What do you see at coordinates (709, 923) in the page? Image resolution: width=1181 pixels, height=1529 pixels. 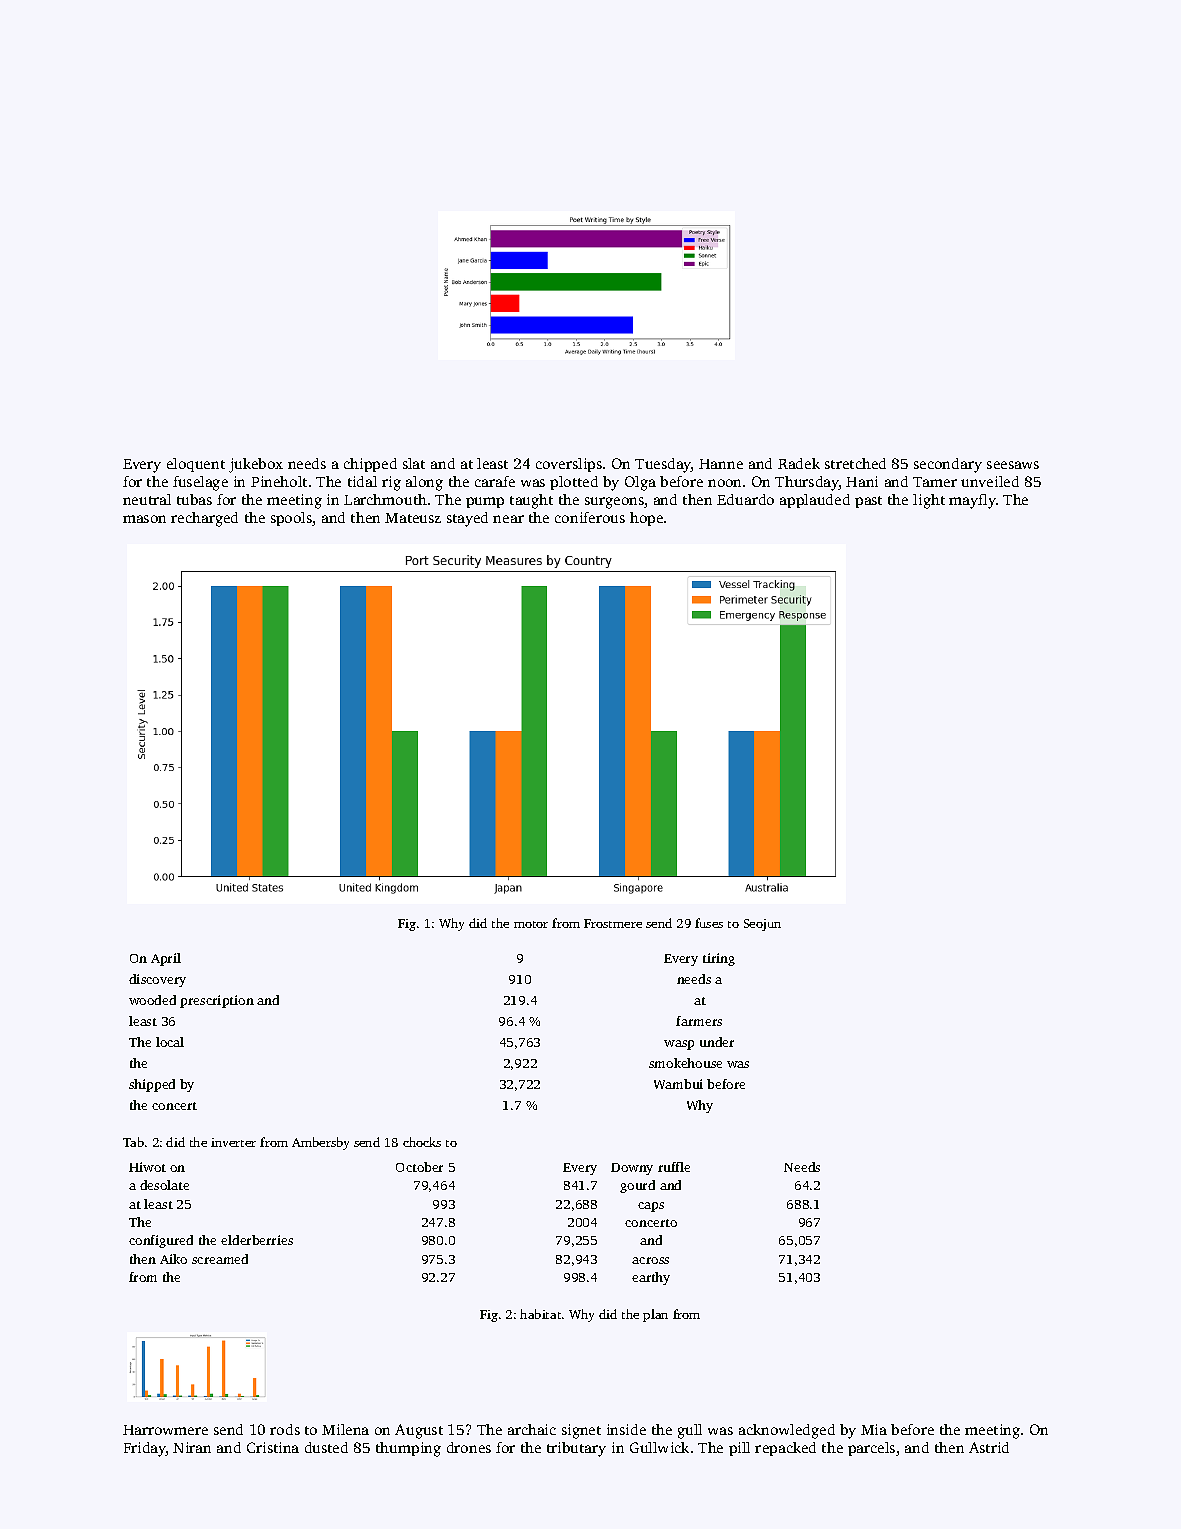 I see `fuses` at bounding box center [709, 923].
